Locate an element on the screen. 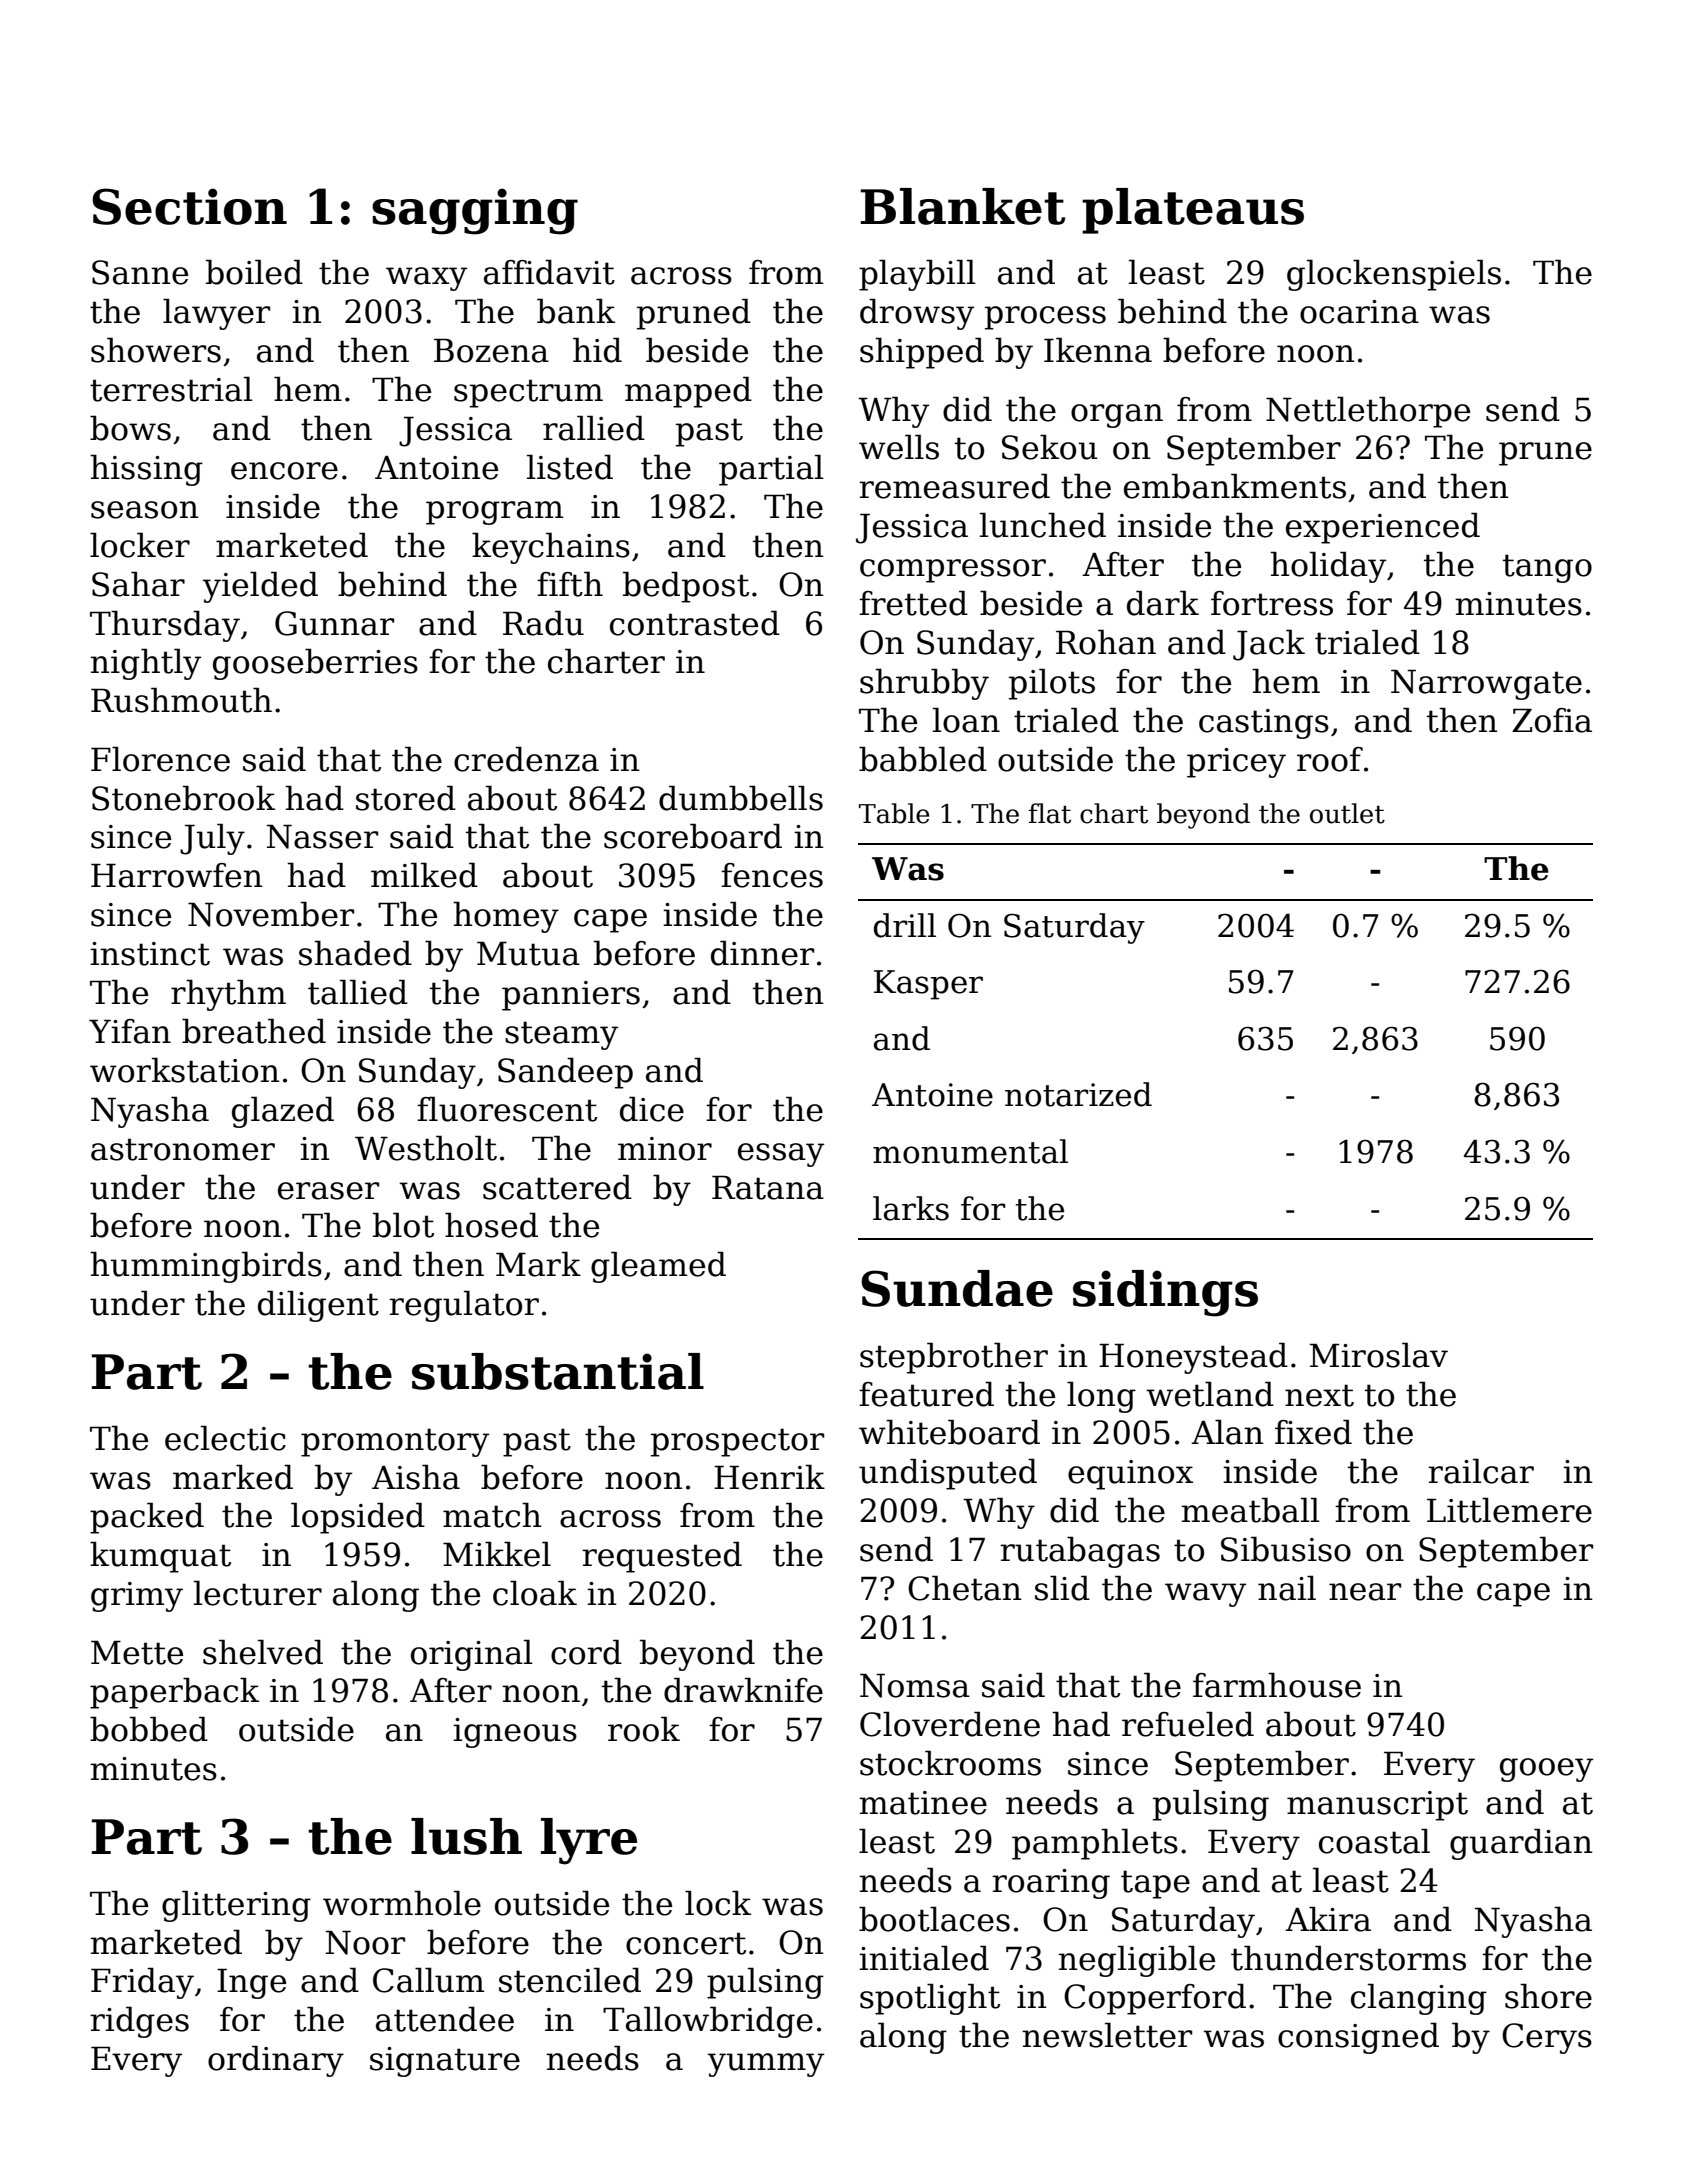  ocarina is located at coordinates (1359, 312).
